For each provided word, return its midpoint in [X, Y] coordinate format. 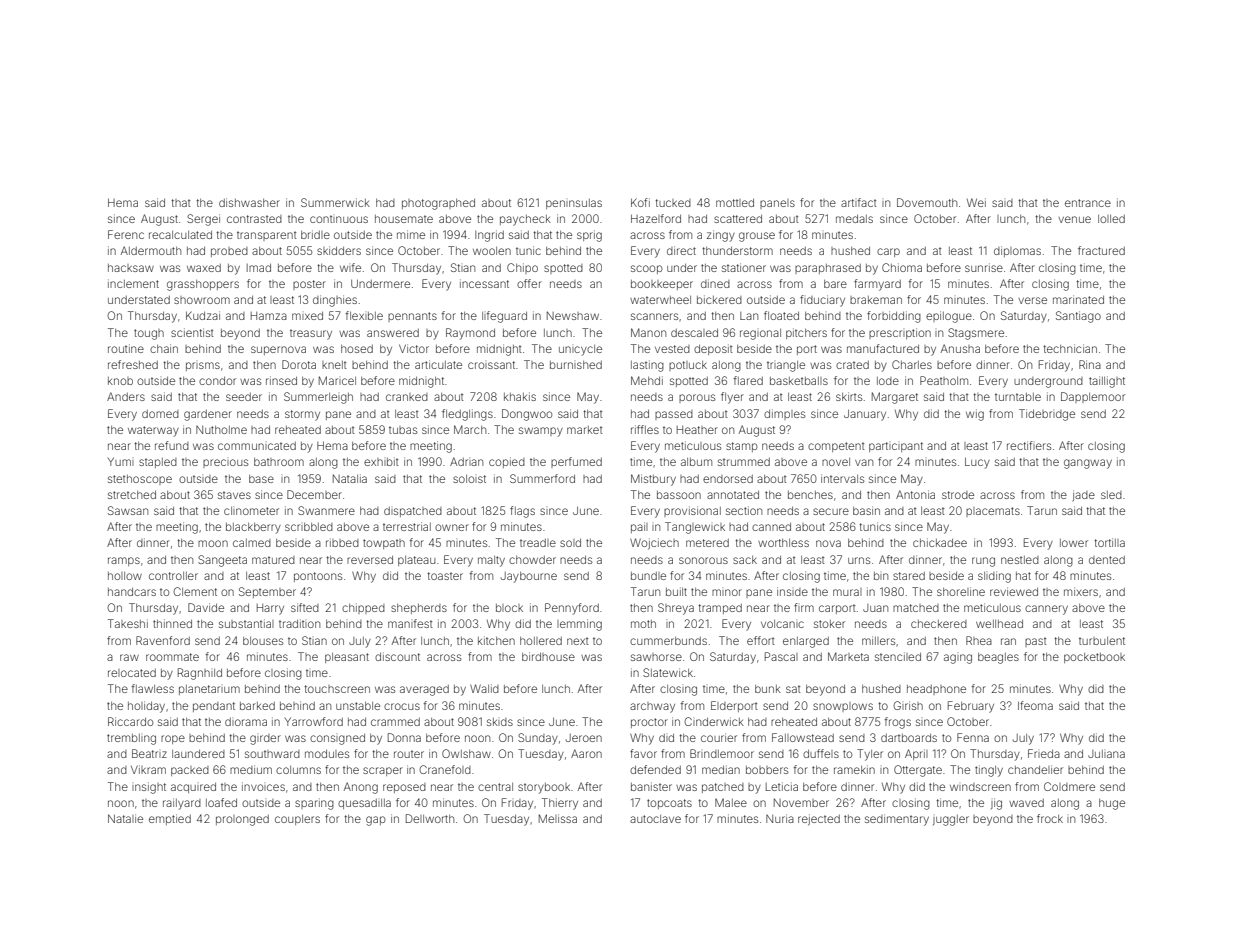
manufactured [883, 348]
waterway [153, 431]
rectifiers [1029, 445]
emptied [170, 819]
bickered [719, 299]
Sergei [203, 220]
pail [639, 527]
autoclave [655, 819]
